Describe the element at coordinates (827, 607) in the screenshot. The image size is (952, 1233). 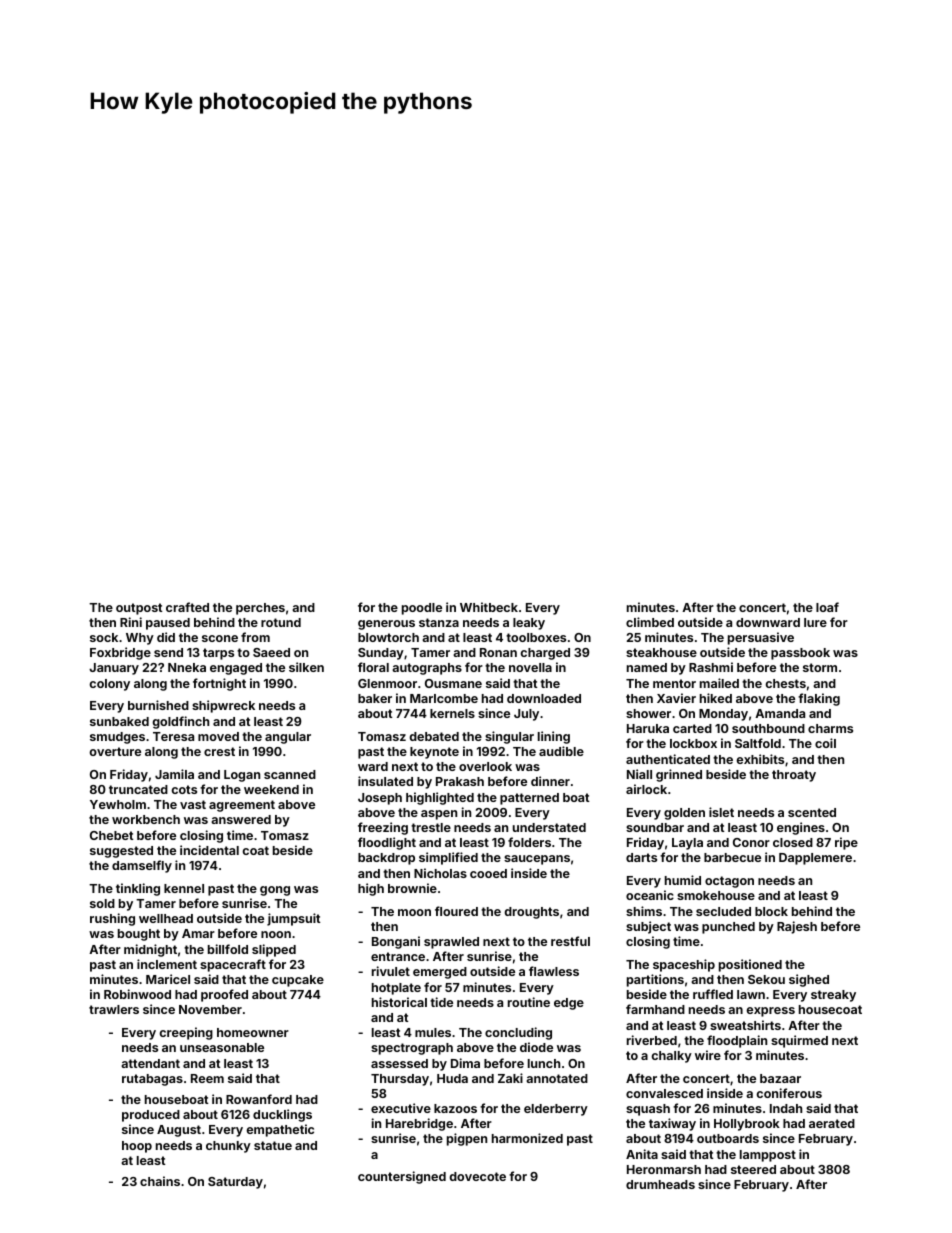
I see `loaf` at that location.
